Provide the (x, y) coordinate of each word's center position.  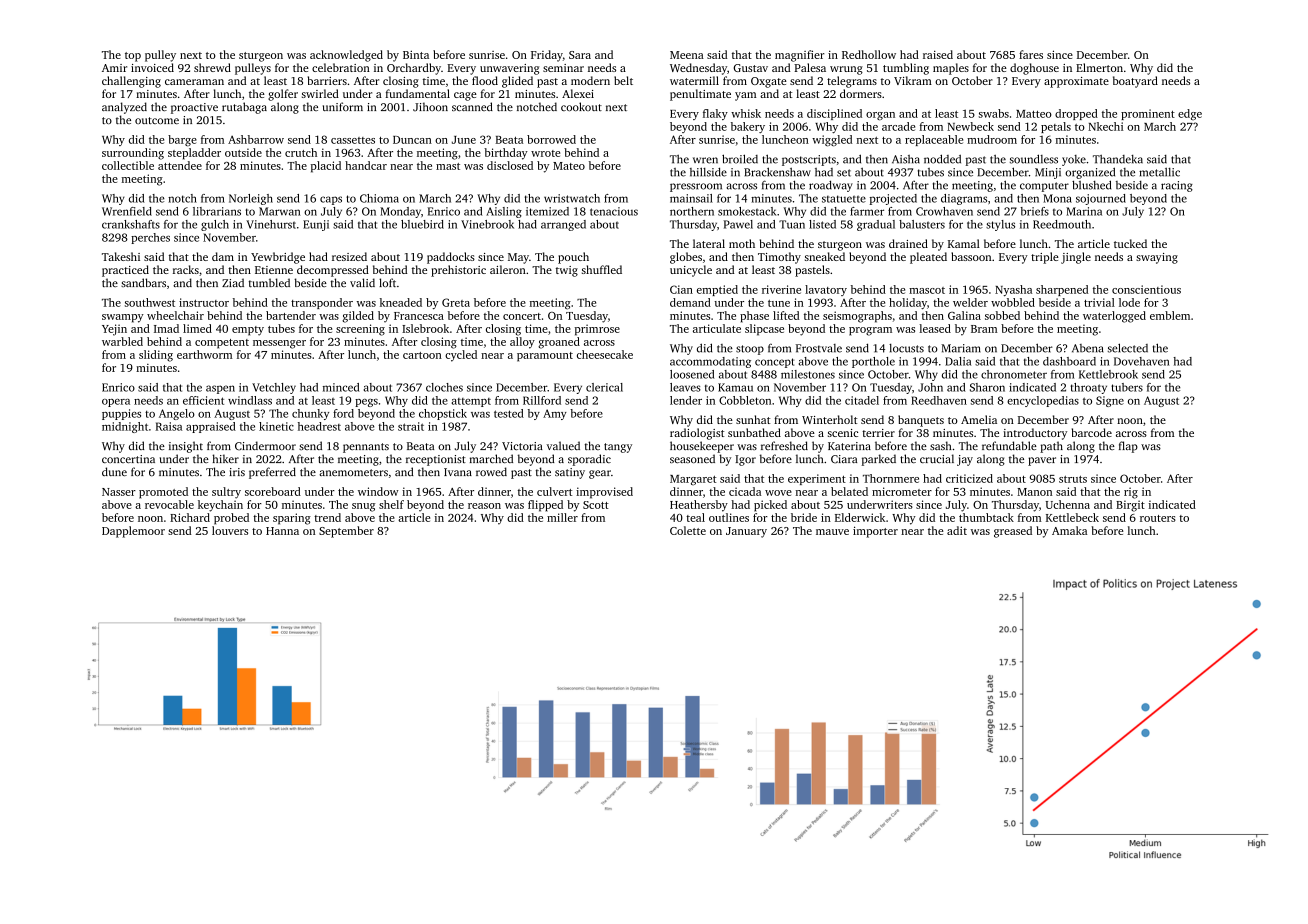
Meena (687, 55)
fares (1031, 54)
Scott (596, 505)
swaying (1157, 258)
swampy (123, 318)
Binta (416, 54)
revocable (169, 504)
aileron (508, 269)
